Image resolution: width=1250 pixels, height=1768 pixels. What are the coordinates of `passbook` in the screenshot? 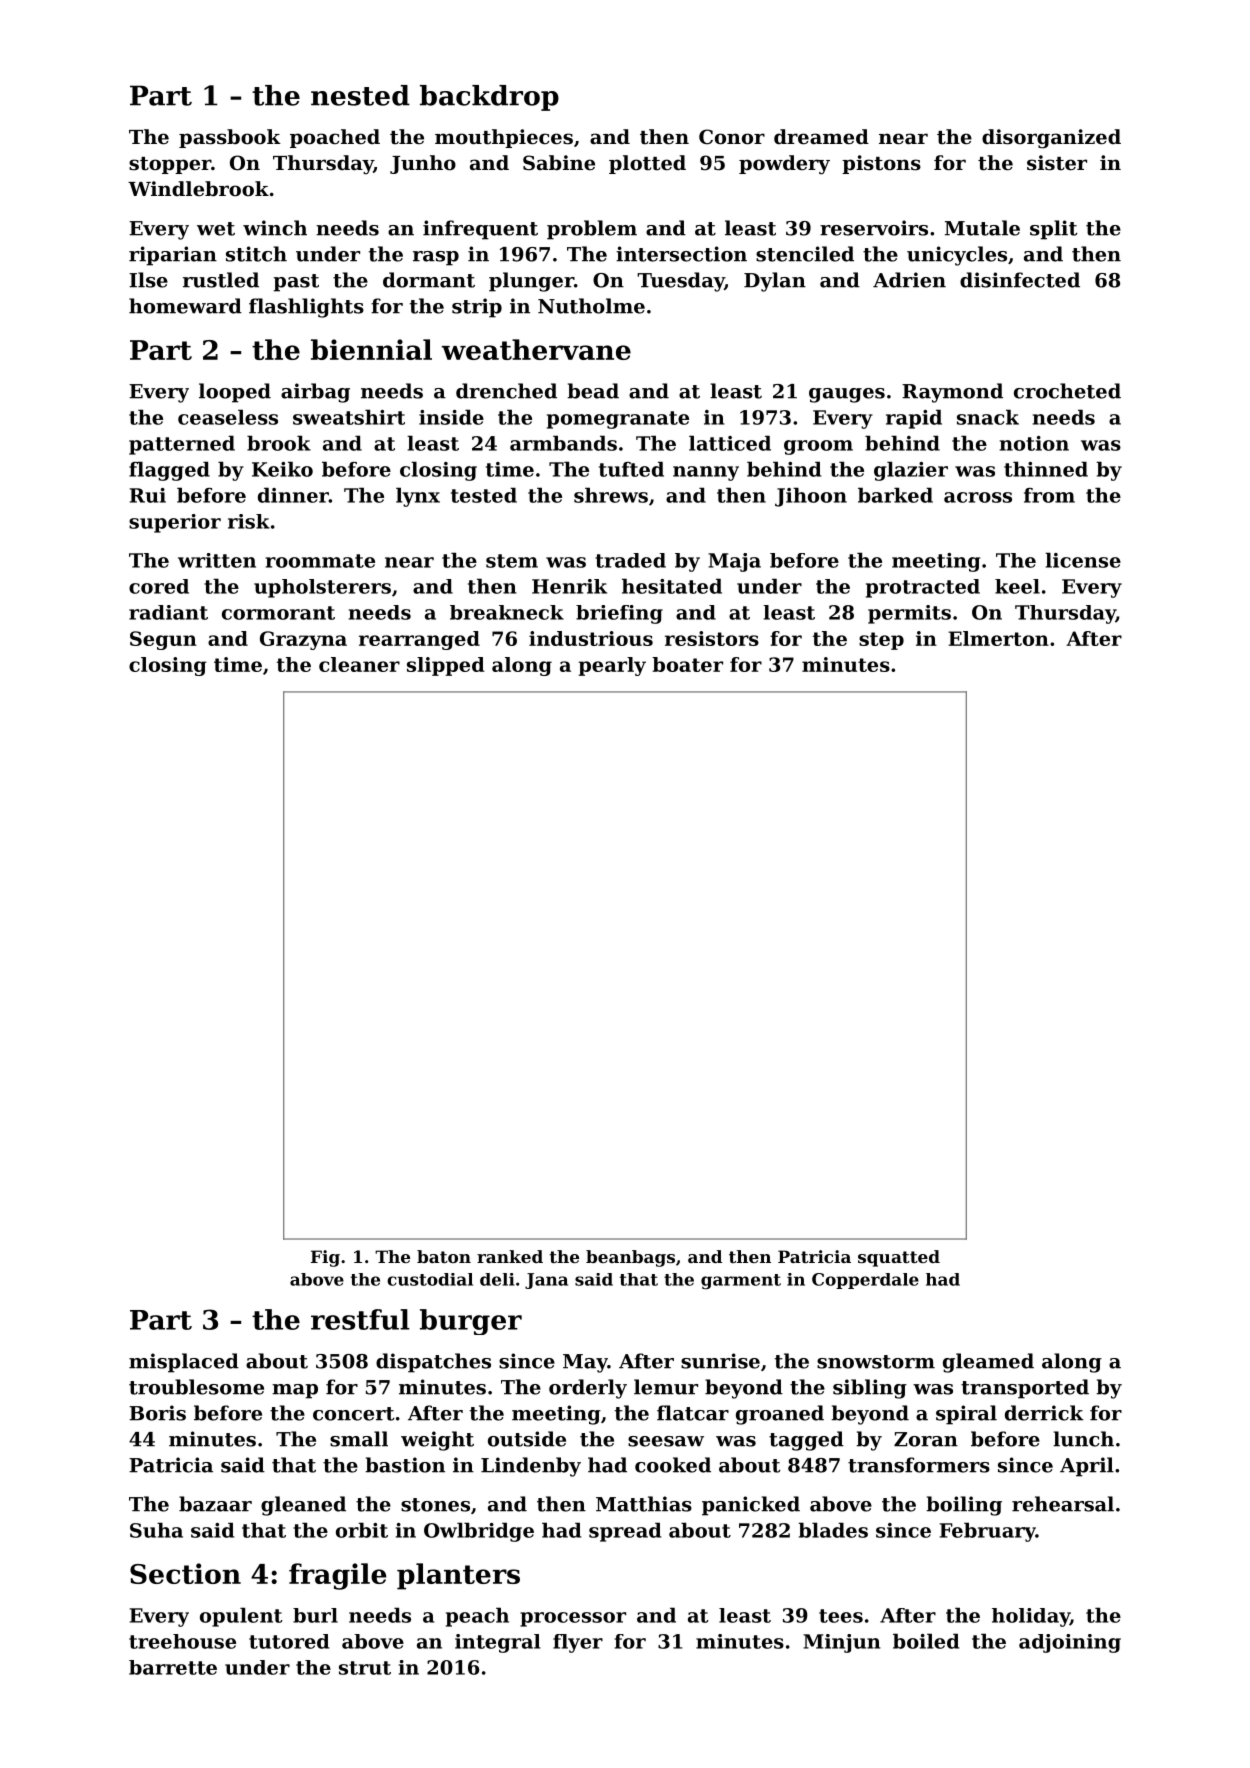 It's located at (230, 138).
